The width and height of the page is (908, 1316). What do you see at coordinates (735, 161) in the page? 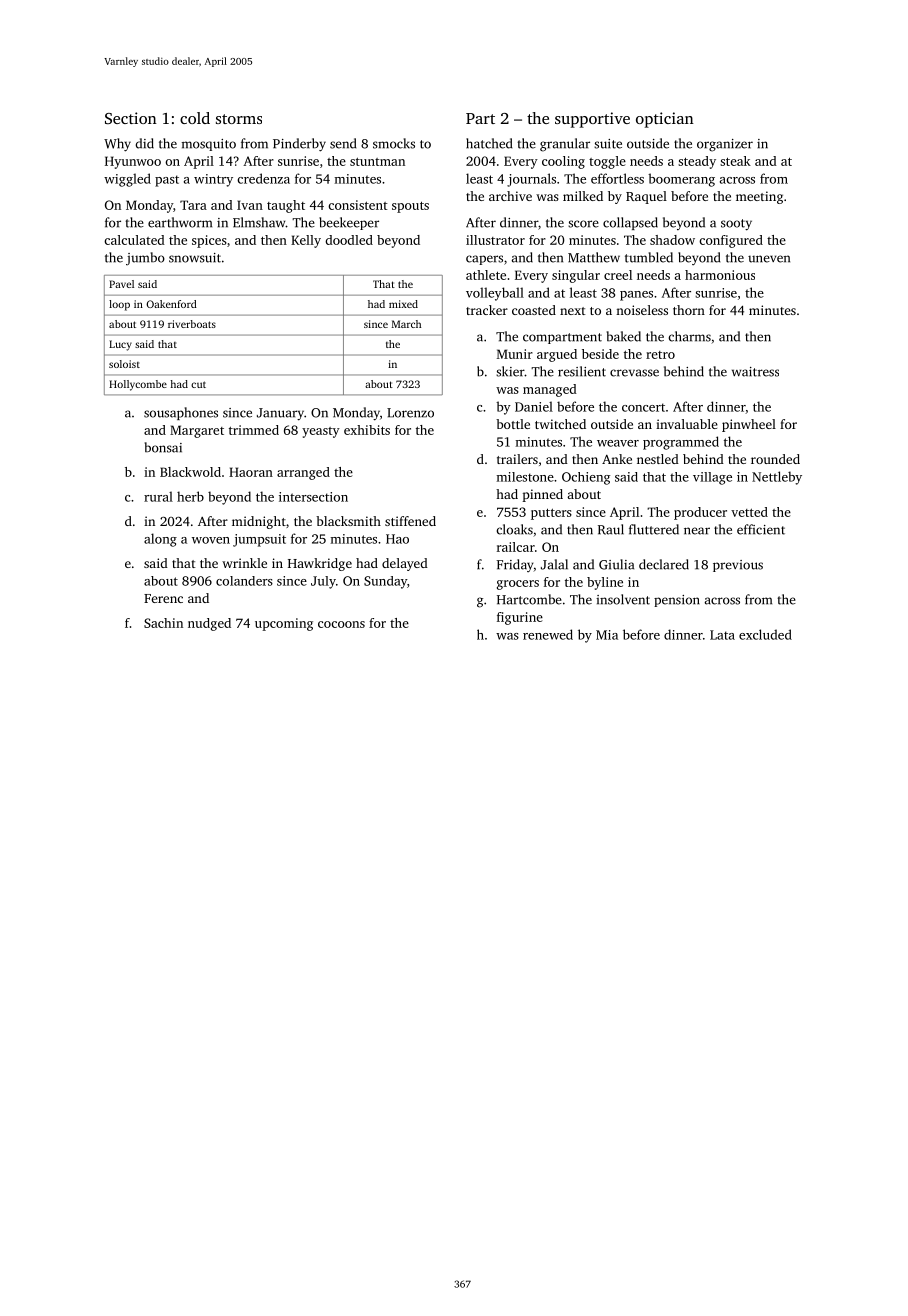
I see `steak` at bounding box center [735, 161].
